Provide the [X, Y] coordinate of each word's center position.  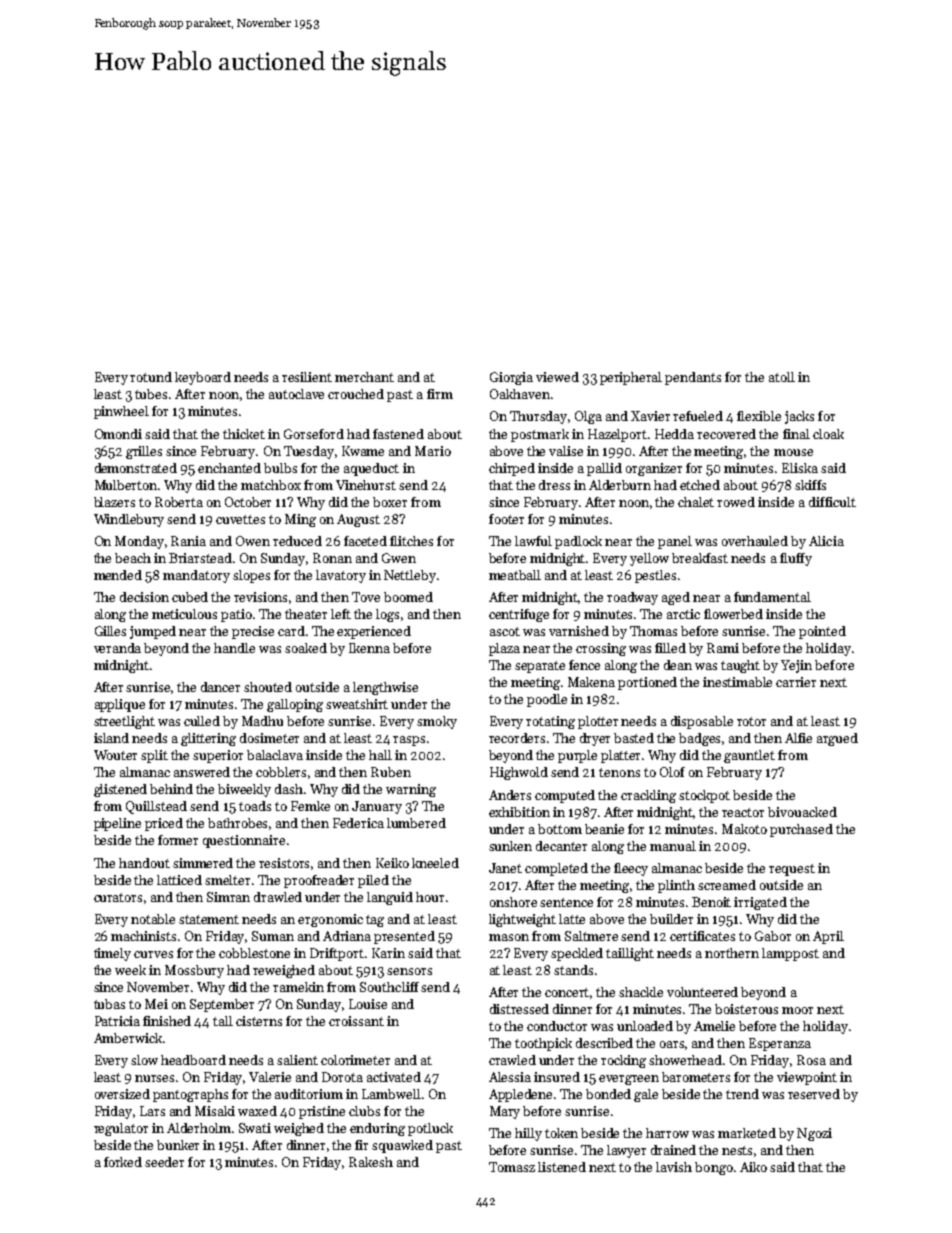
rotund [151, 377]
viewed [557, 377]
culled [202, 721]
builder [671, 919]
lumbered [416, 823]
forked [123, 1162]
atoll [782, 377]
